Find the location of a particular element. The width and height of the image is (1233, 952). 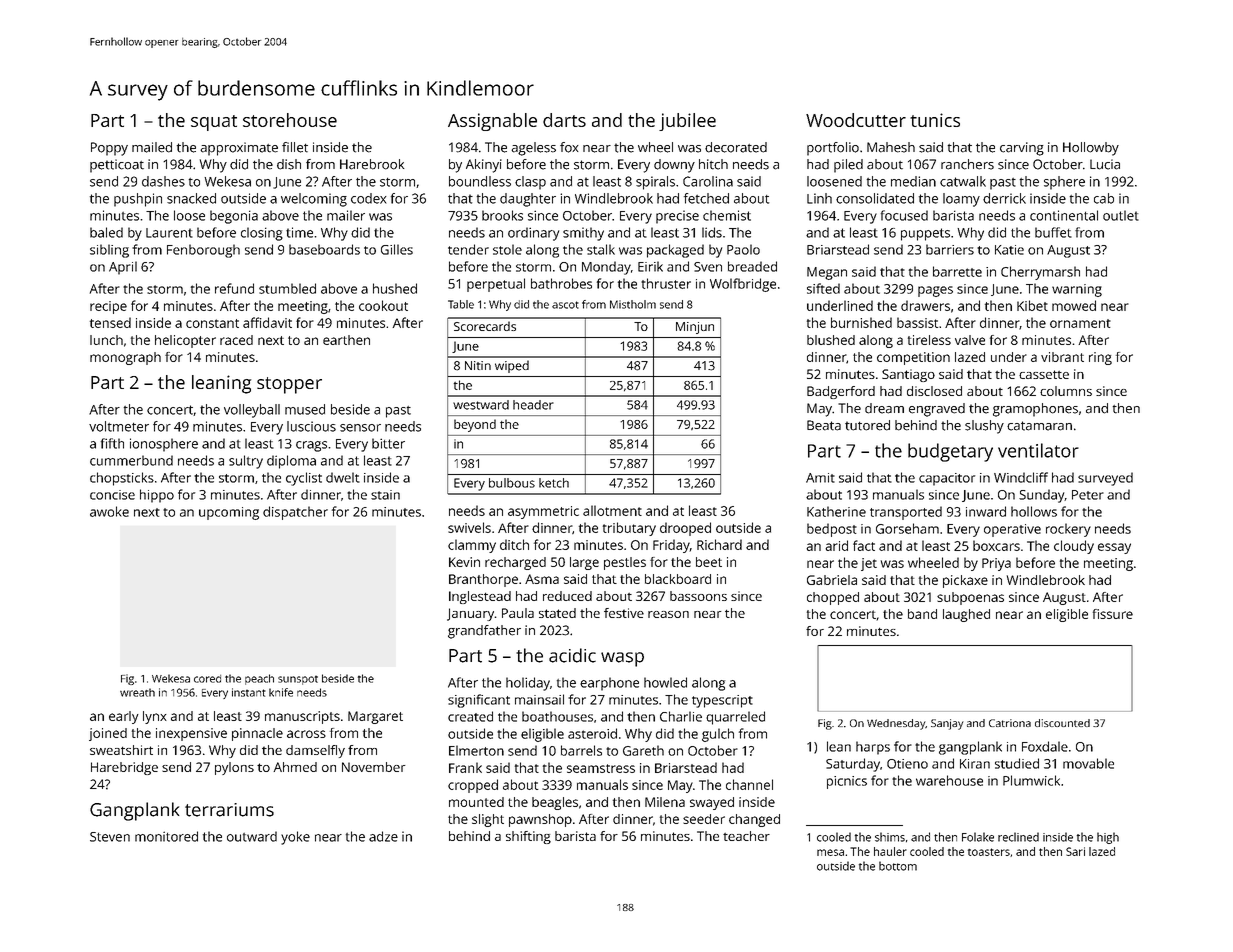

howled is located at coordinates (665, 682).
